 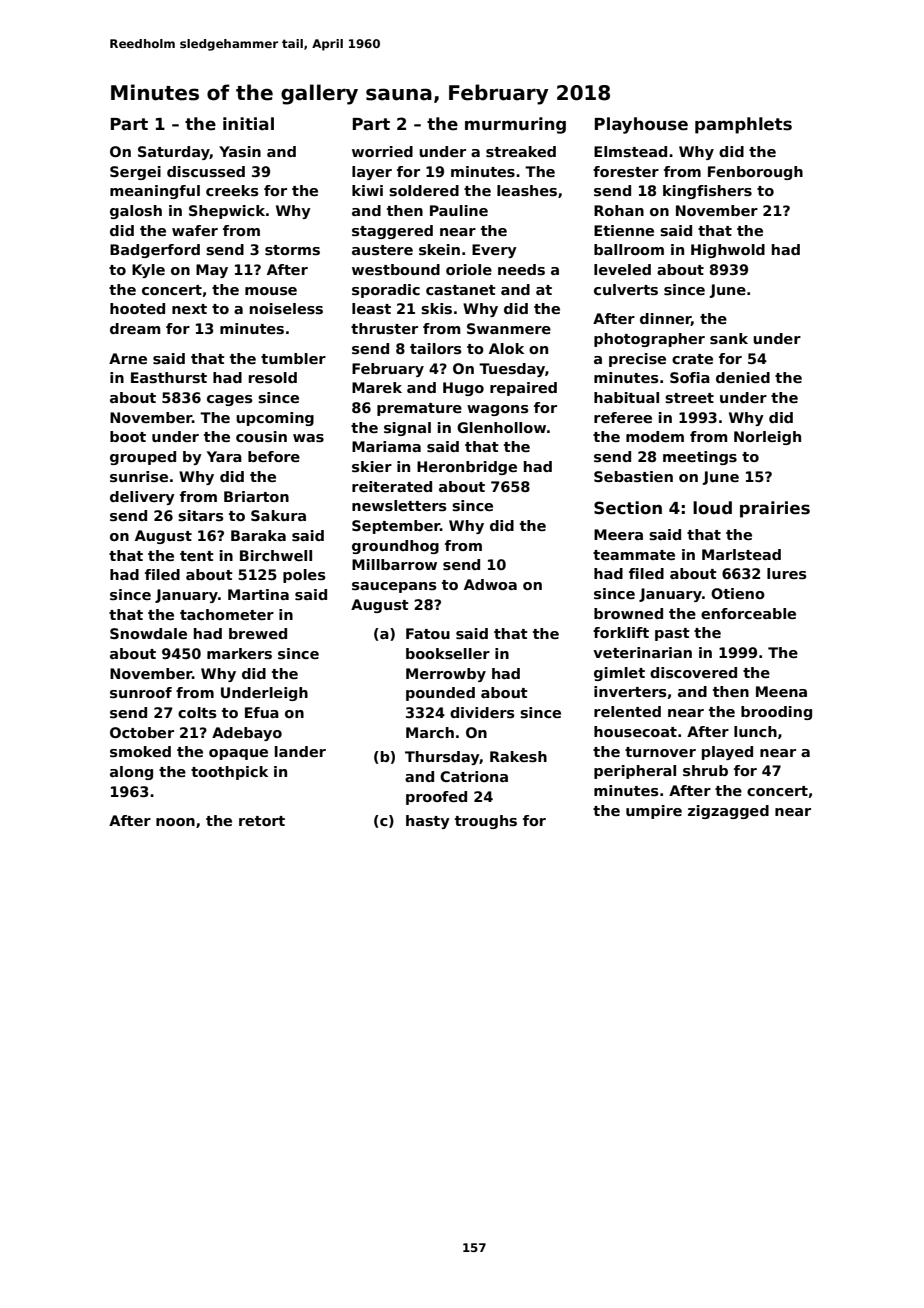 What do you see at coordinates (372, 466) in the page?
I see `skier` at bounding box center [372, 466].
